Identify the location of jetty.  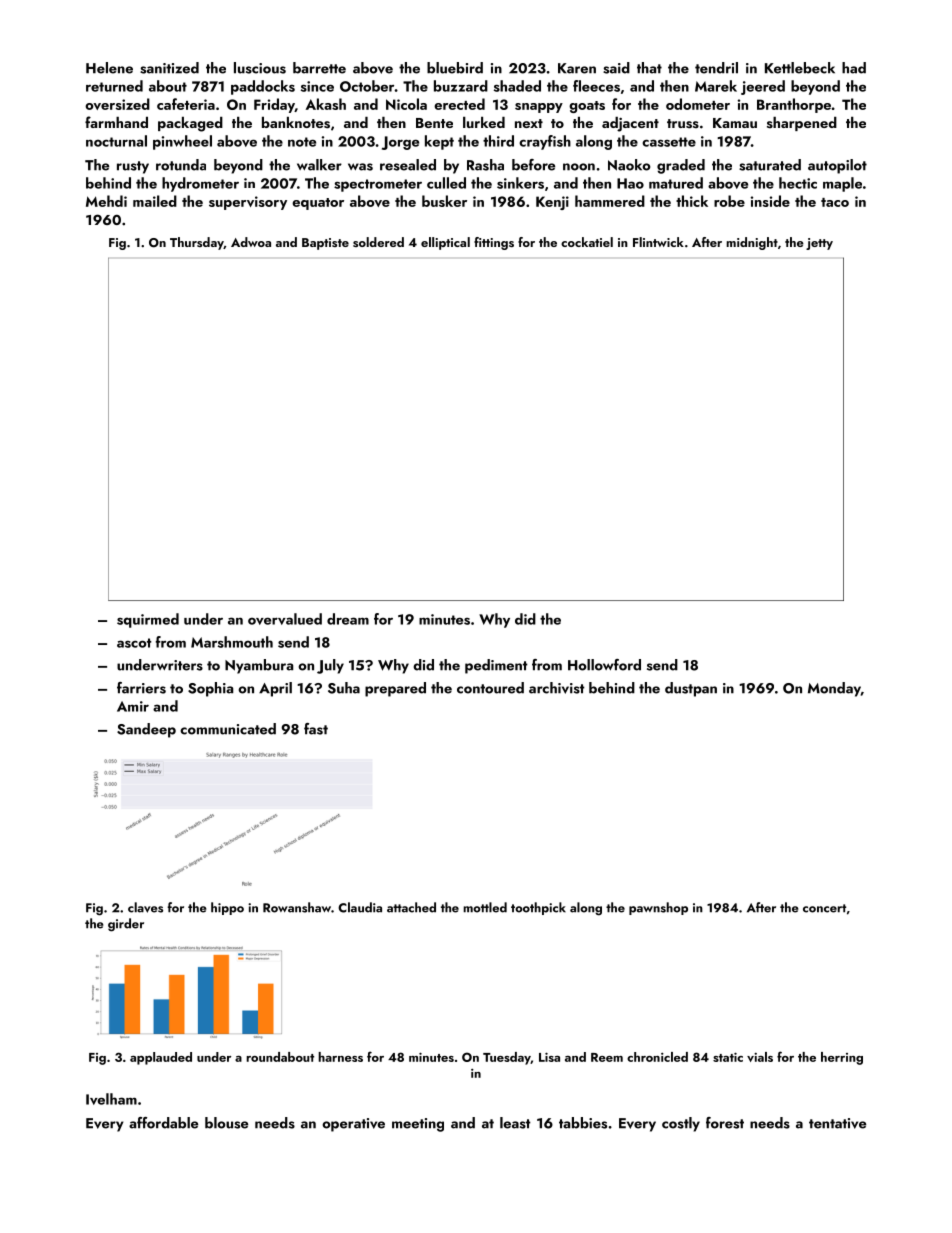
(819, 244).
